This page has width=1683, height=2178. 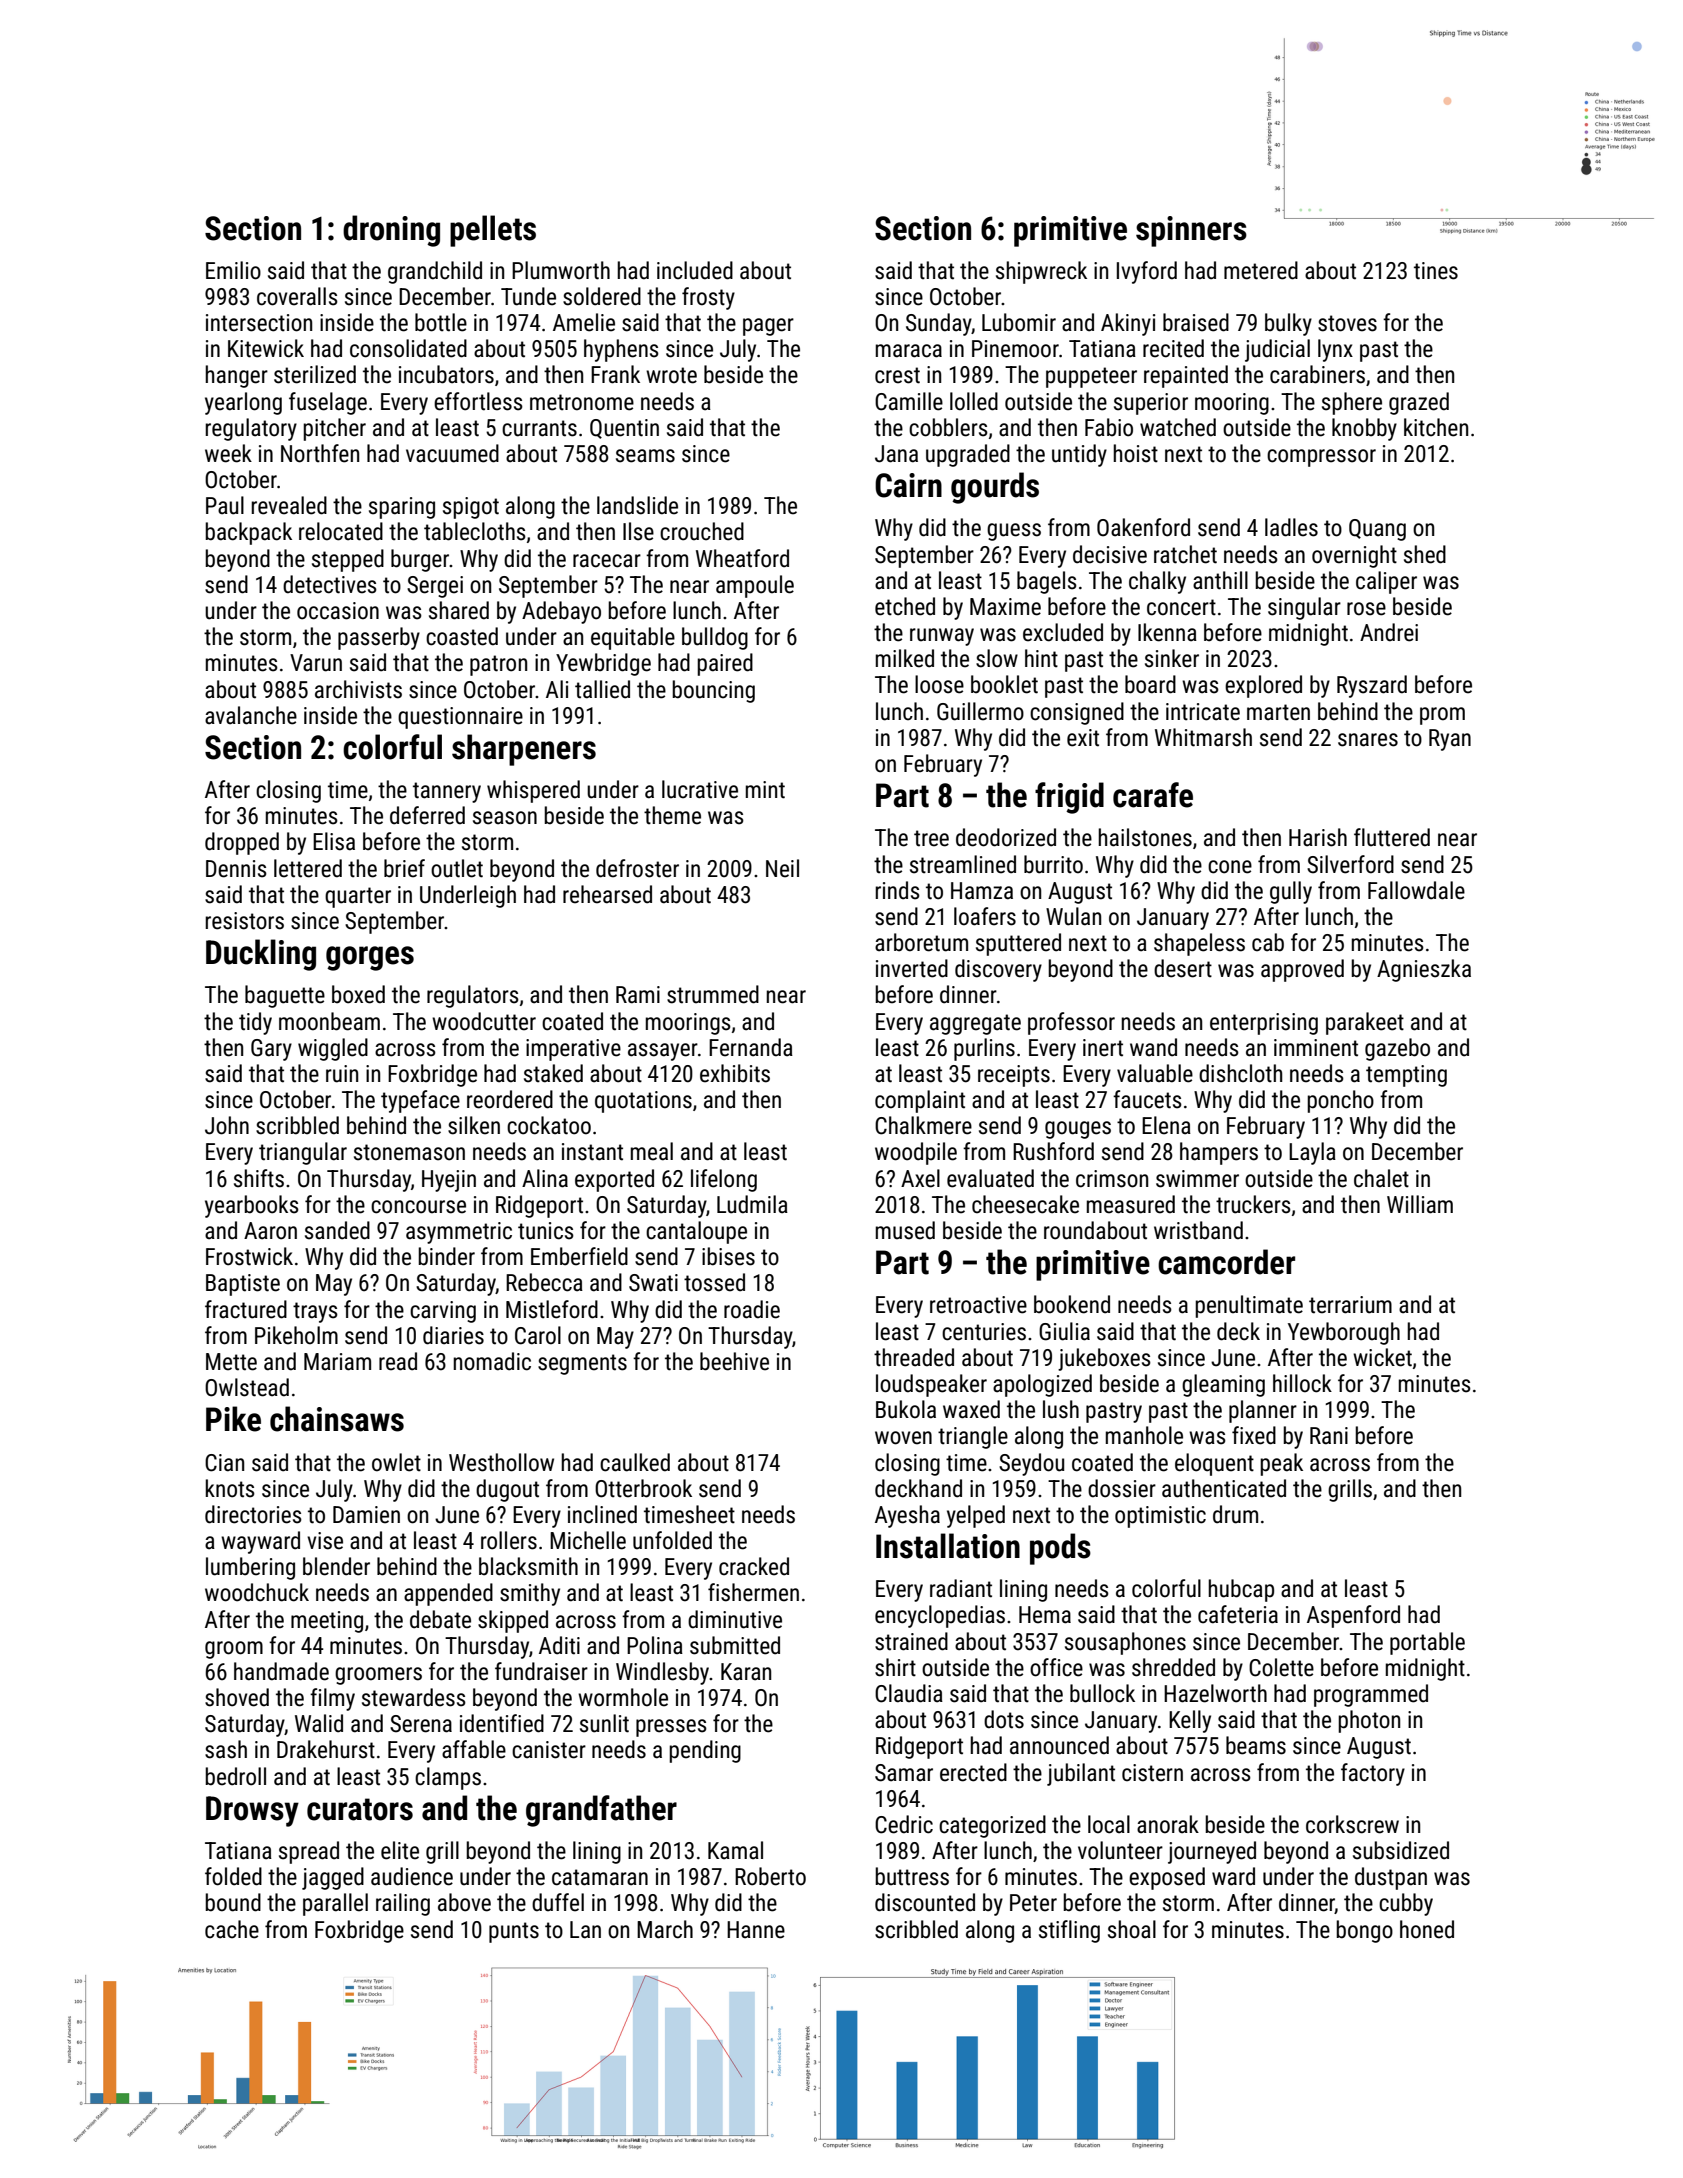 I want to click on meeting, so click(x=327, y=1622).
